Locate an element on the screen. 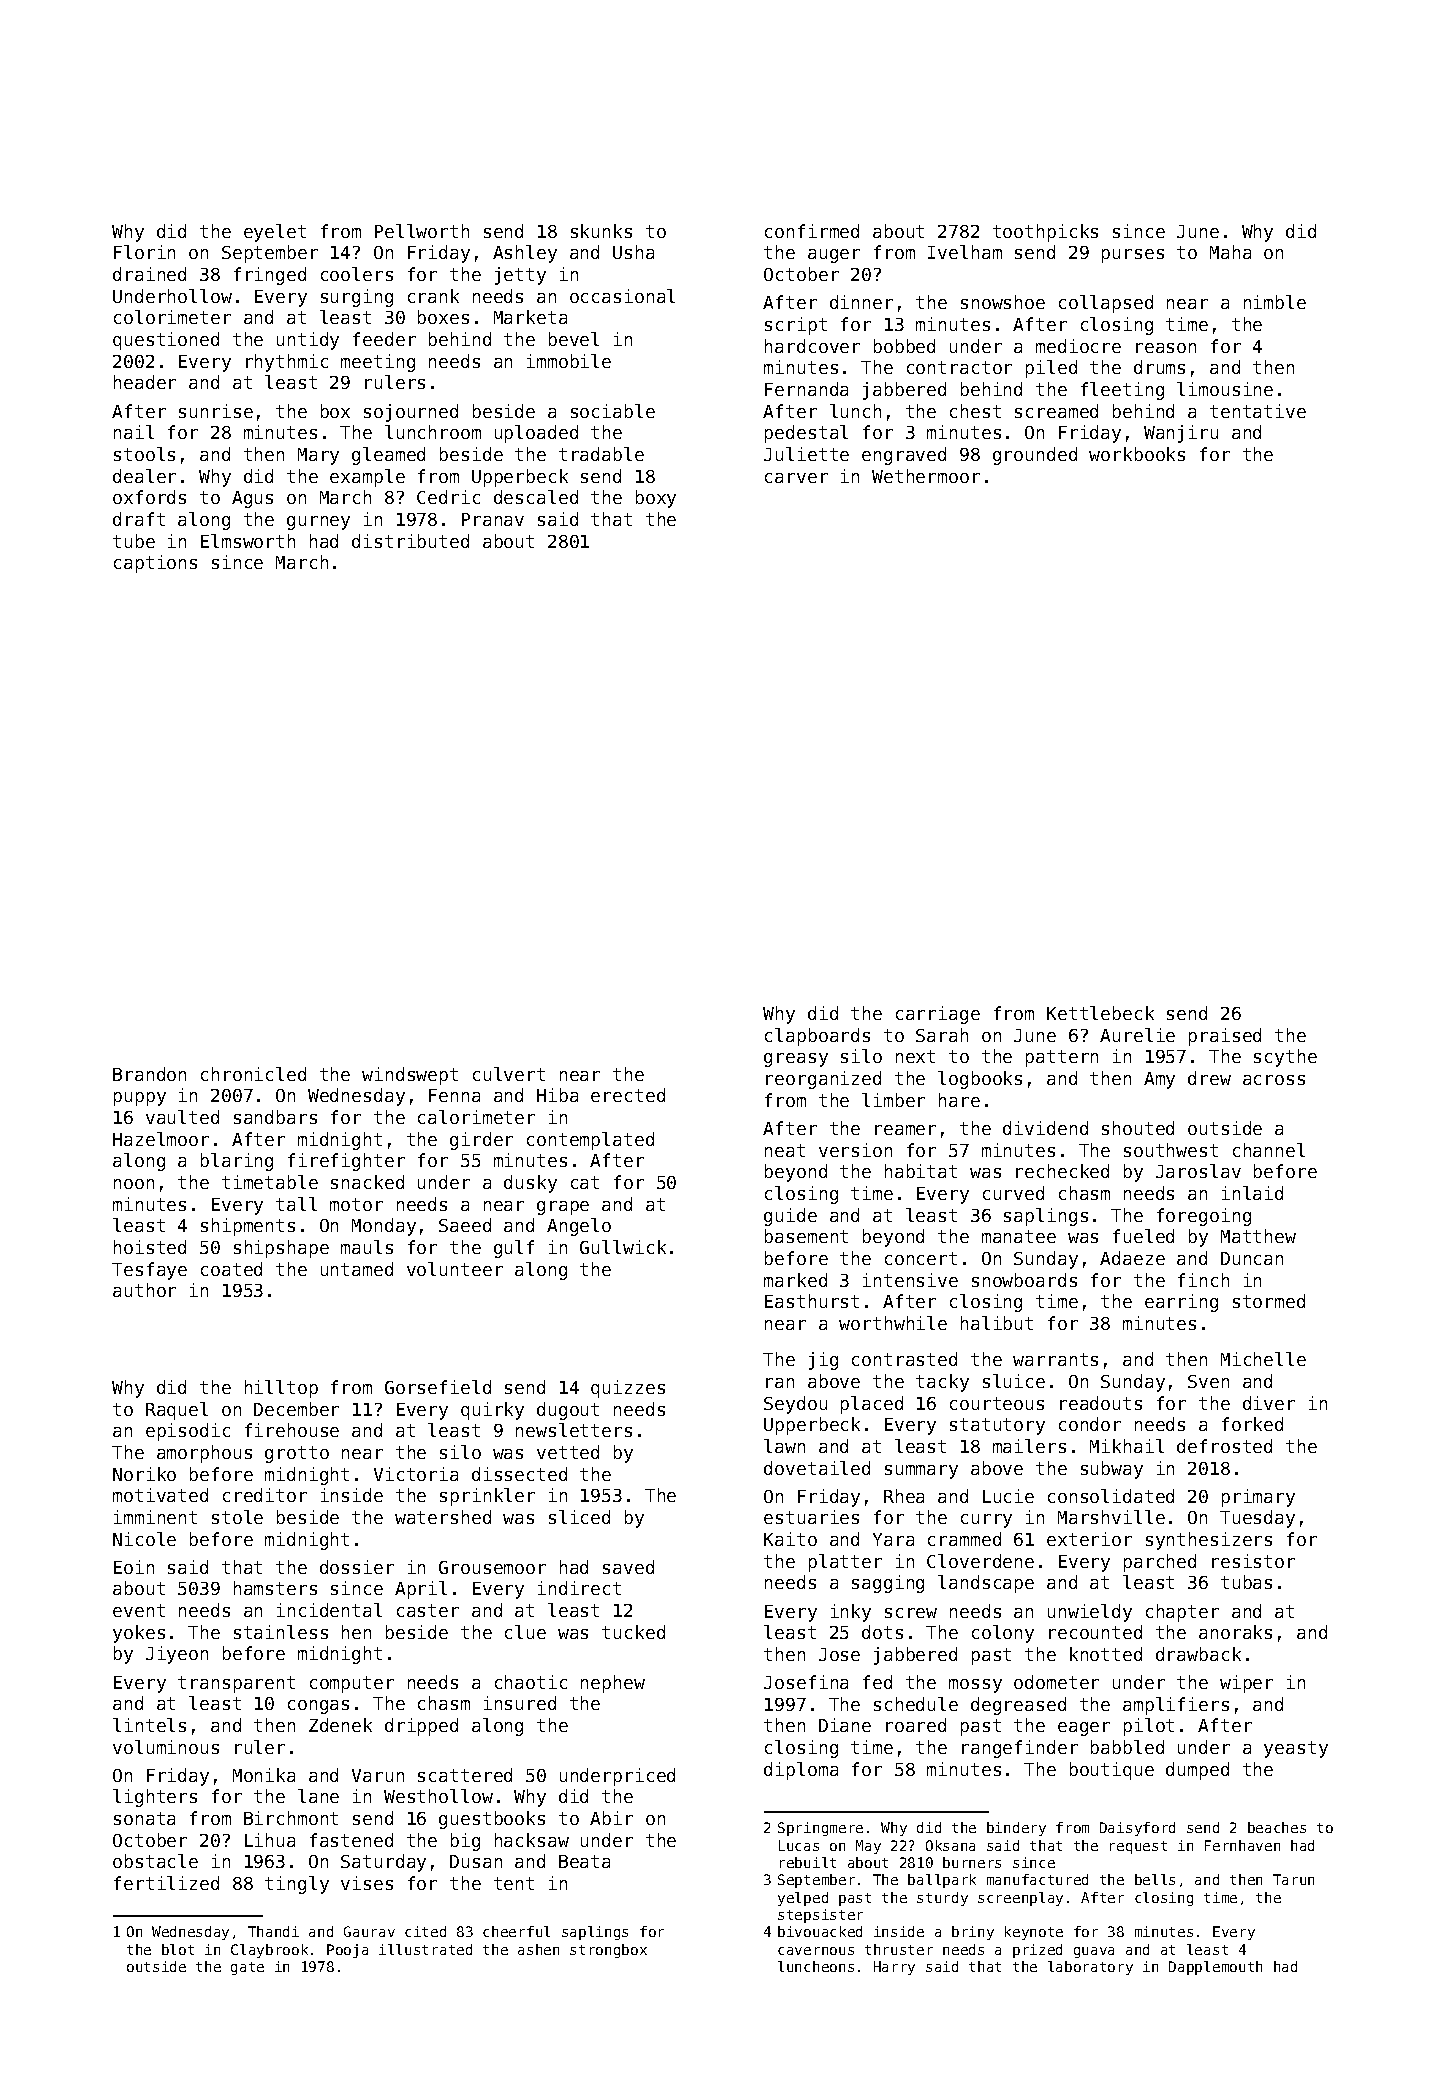 The width and height of the screenshot is (1450, 2100). Jiyeon is located at coordinates (177, 1655).
